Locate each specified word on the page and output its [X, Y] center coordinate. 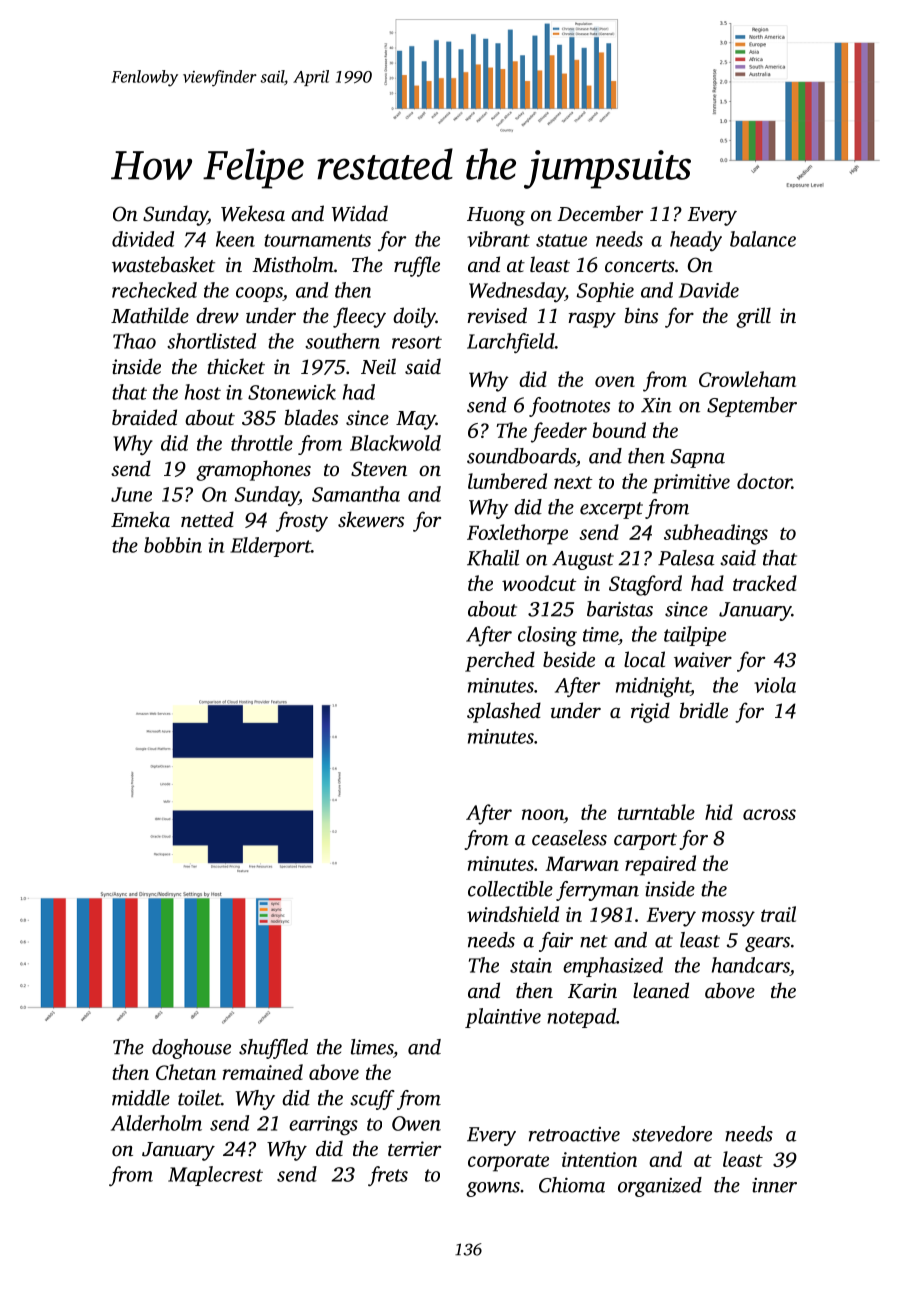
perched [500, 661]
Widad [360, 213]
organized [660, 1187]
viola [775, 685]
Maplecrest [215, 1176]
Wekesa [253, 213]
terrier [414, 1148]
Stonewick [292, 392]
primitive [691, 484]
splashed [504, 712]
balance [763, 239]
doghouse [191, 1049]
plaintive [503, 1018]
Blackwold [395, 443]
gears [767, 944]
